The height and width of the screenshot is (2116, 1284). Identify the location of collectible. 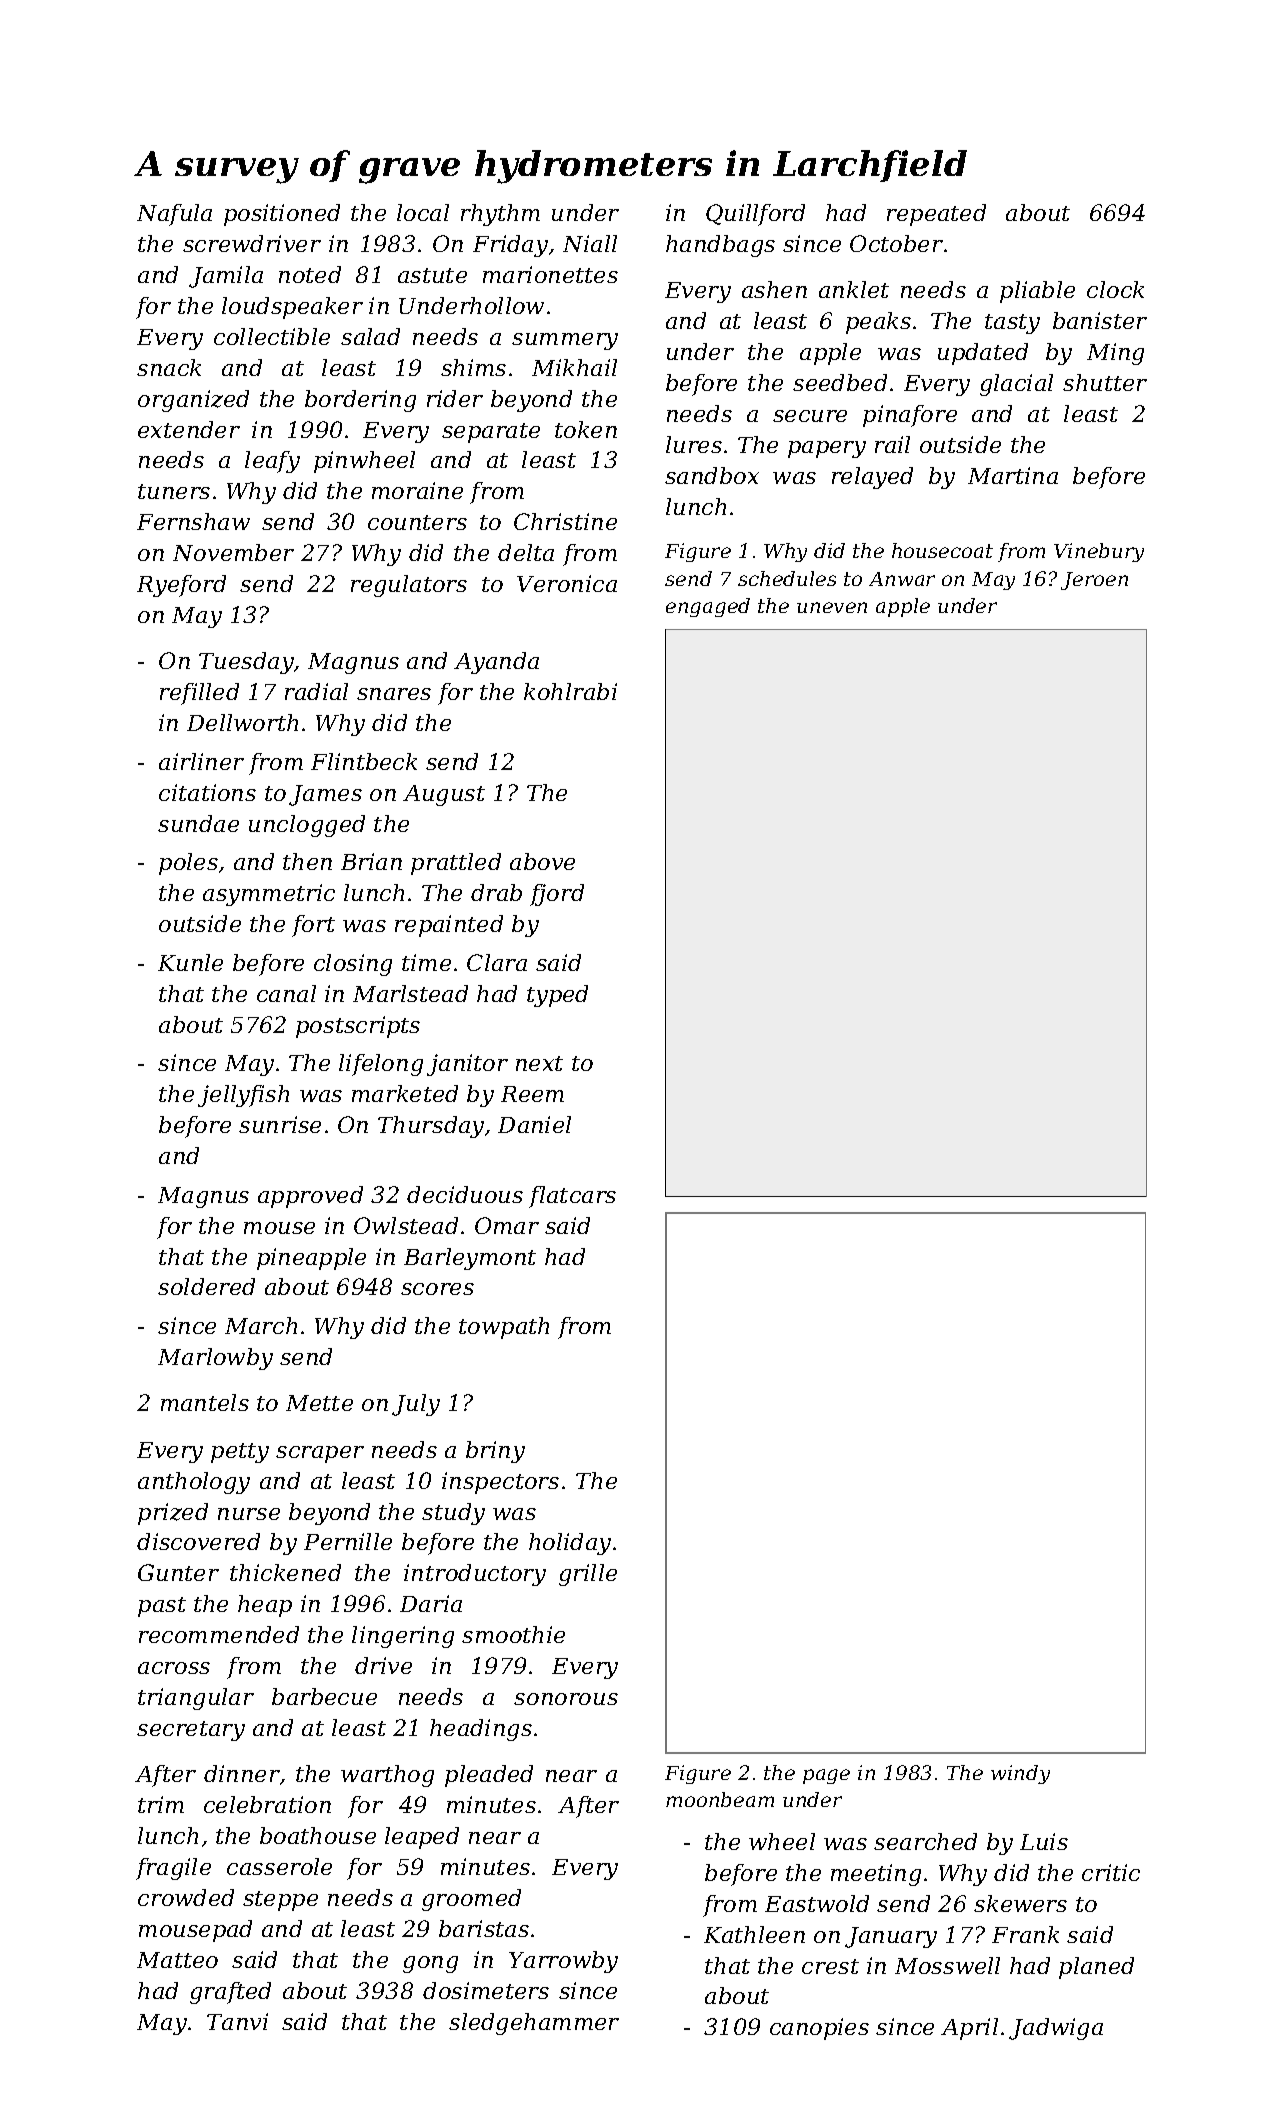
(272, 336).
